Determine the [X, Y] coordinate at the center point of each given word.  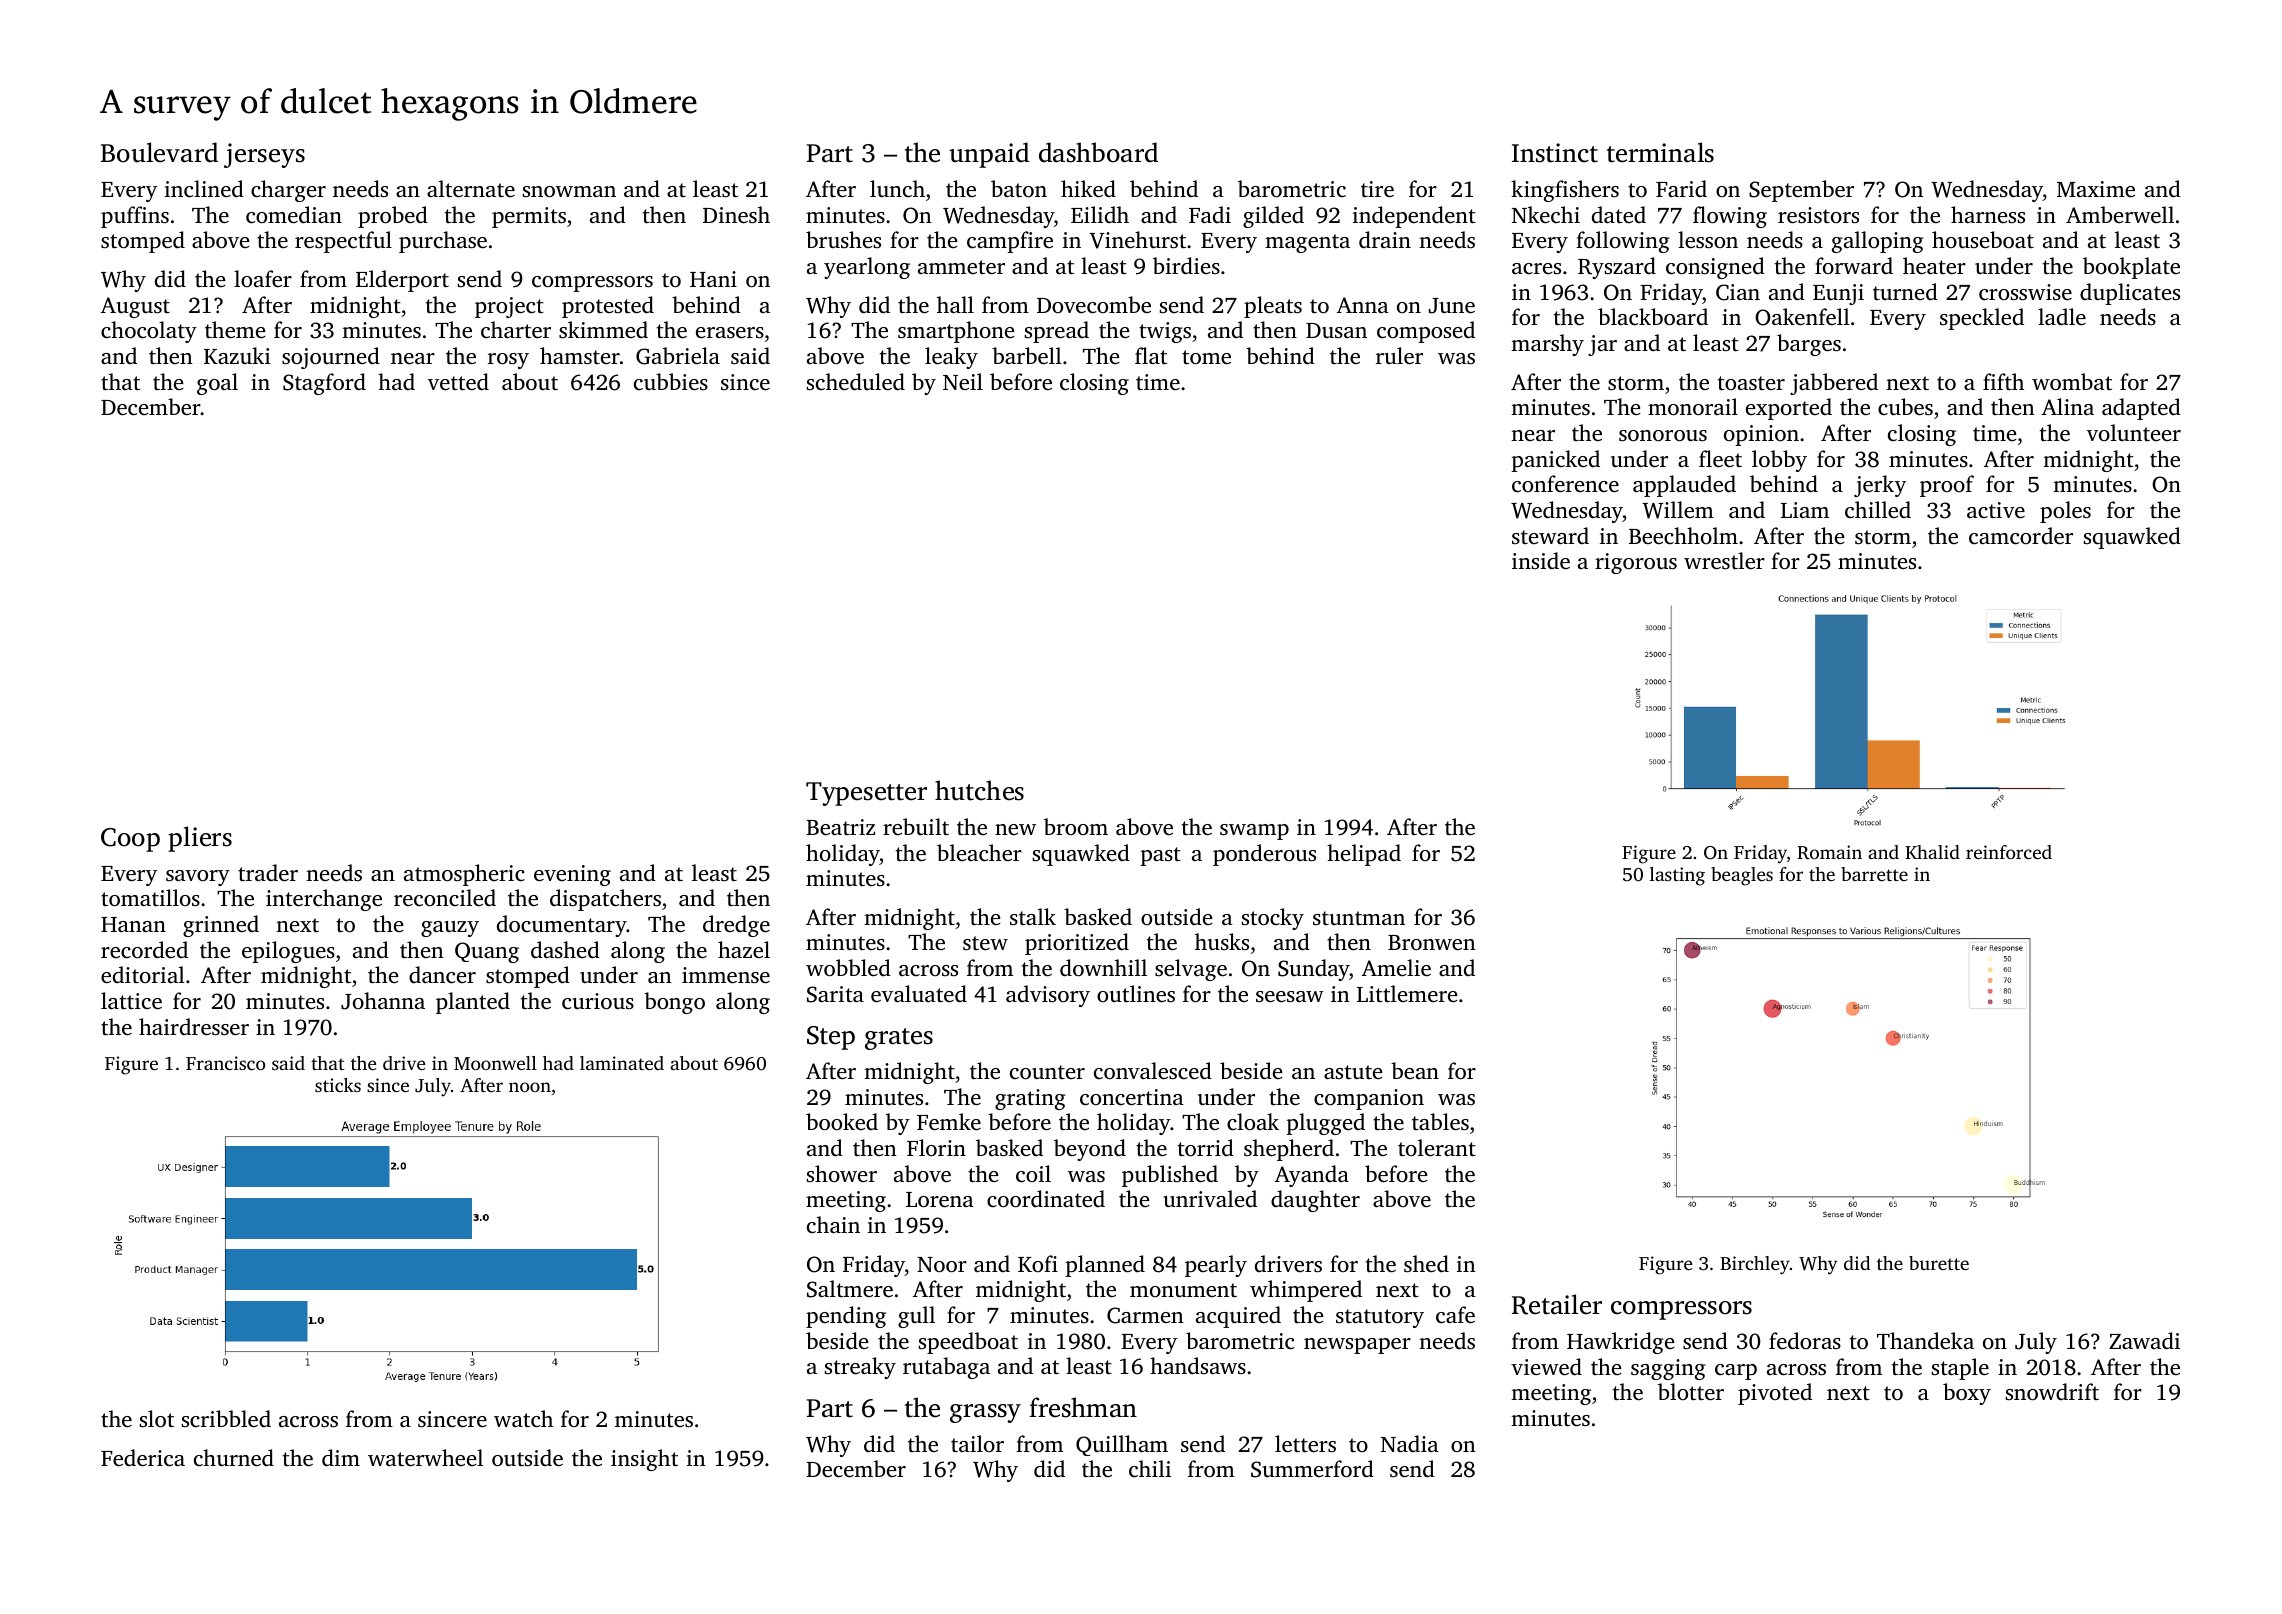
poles [2065, 512]
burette [1939, 1263]
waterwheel [425, 1458]
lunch [897, 188]
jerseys [264, 155]
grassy [985, 1413]
